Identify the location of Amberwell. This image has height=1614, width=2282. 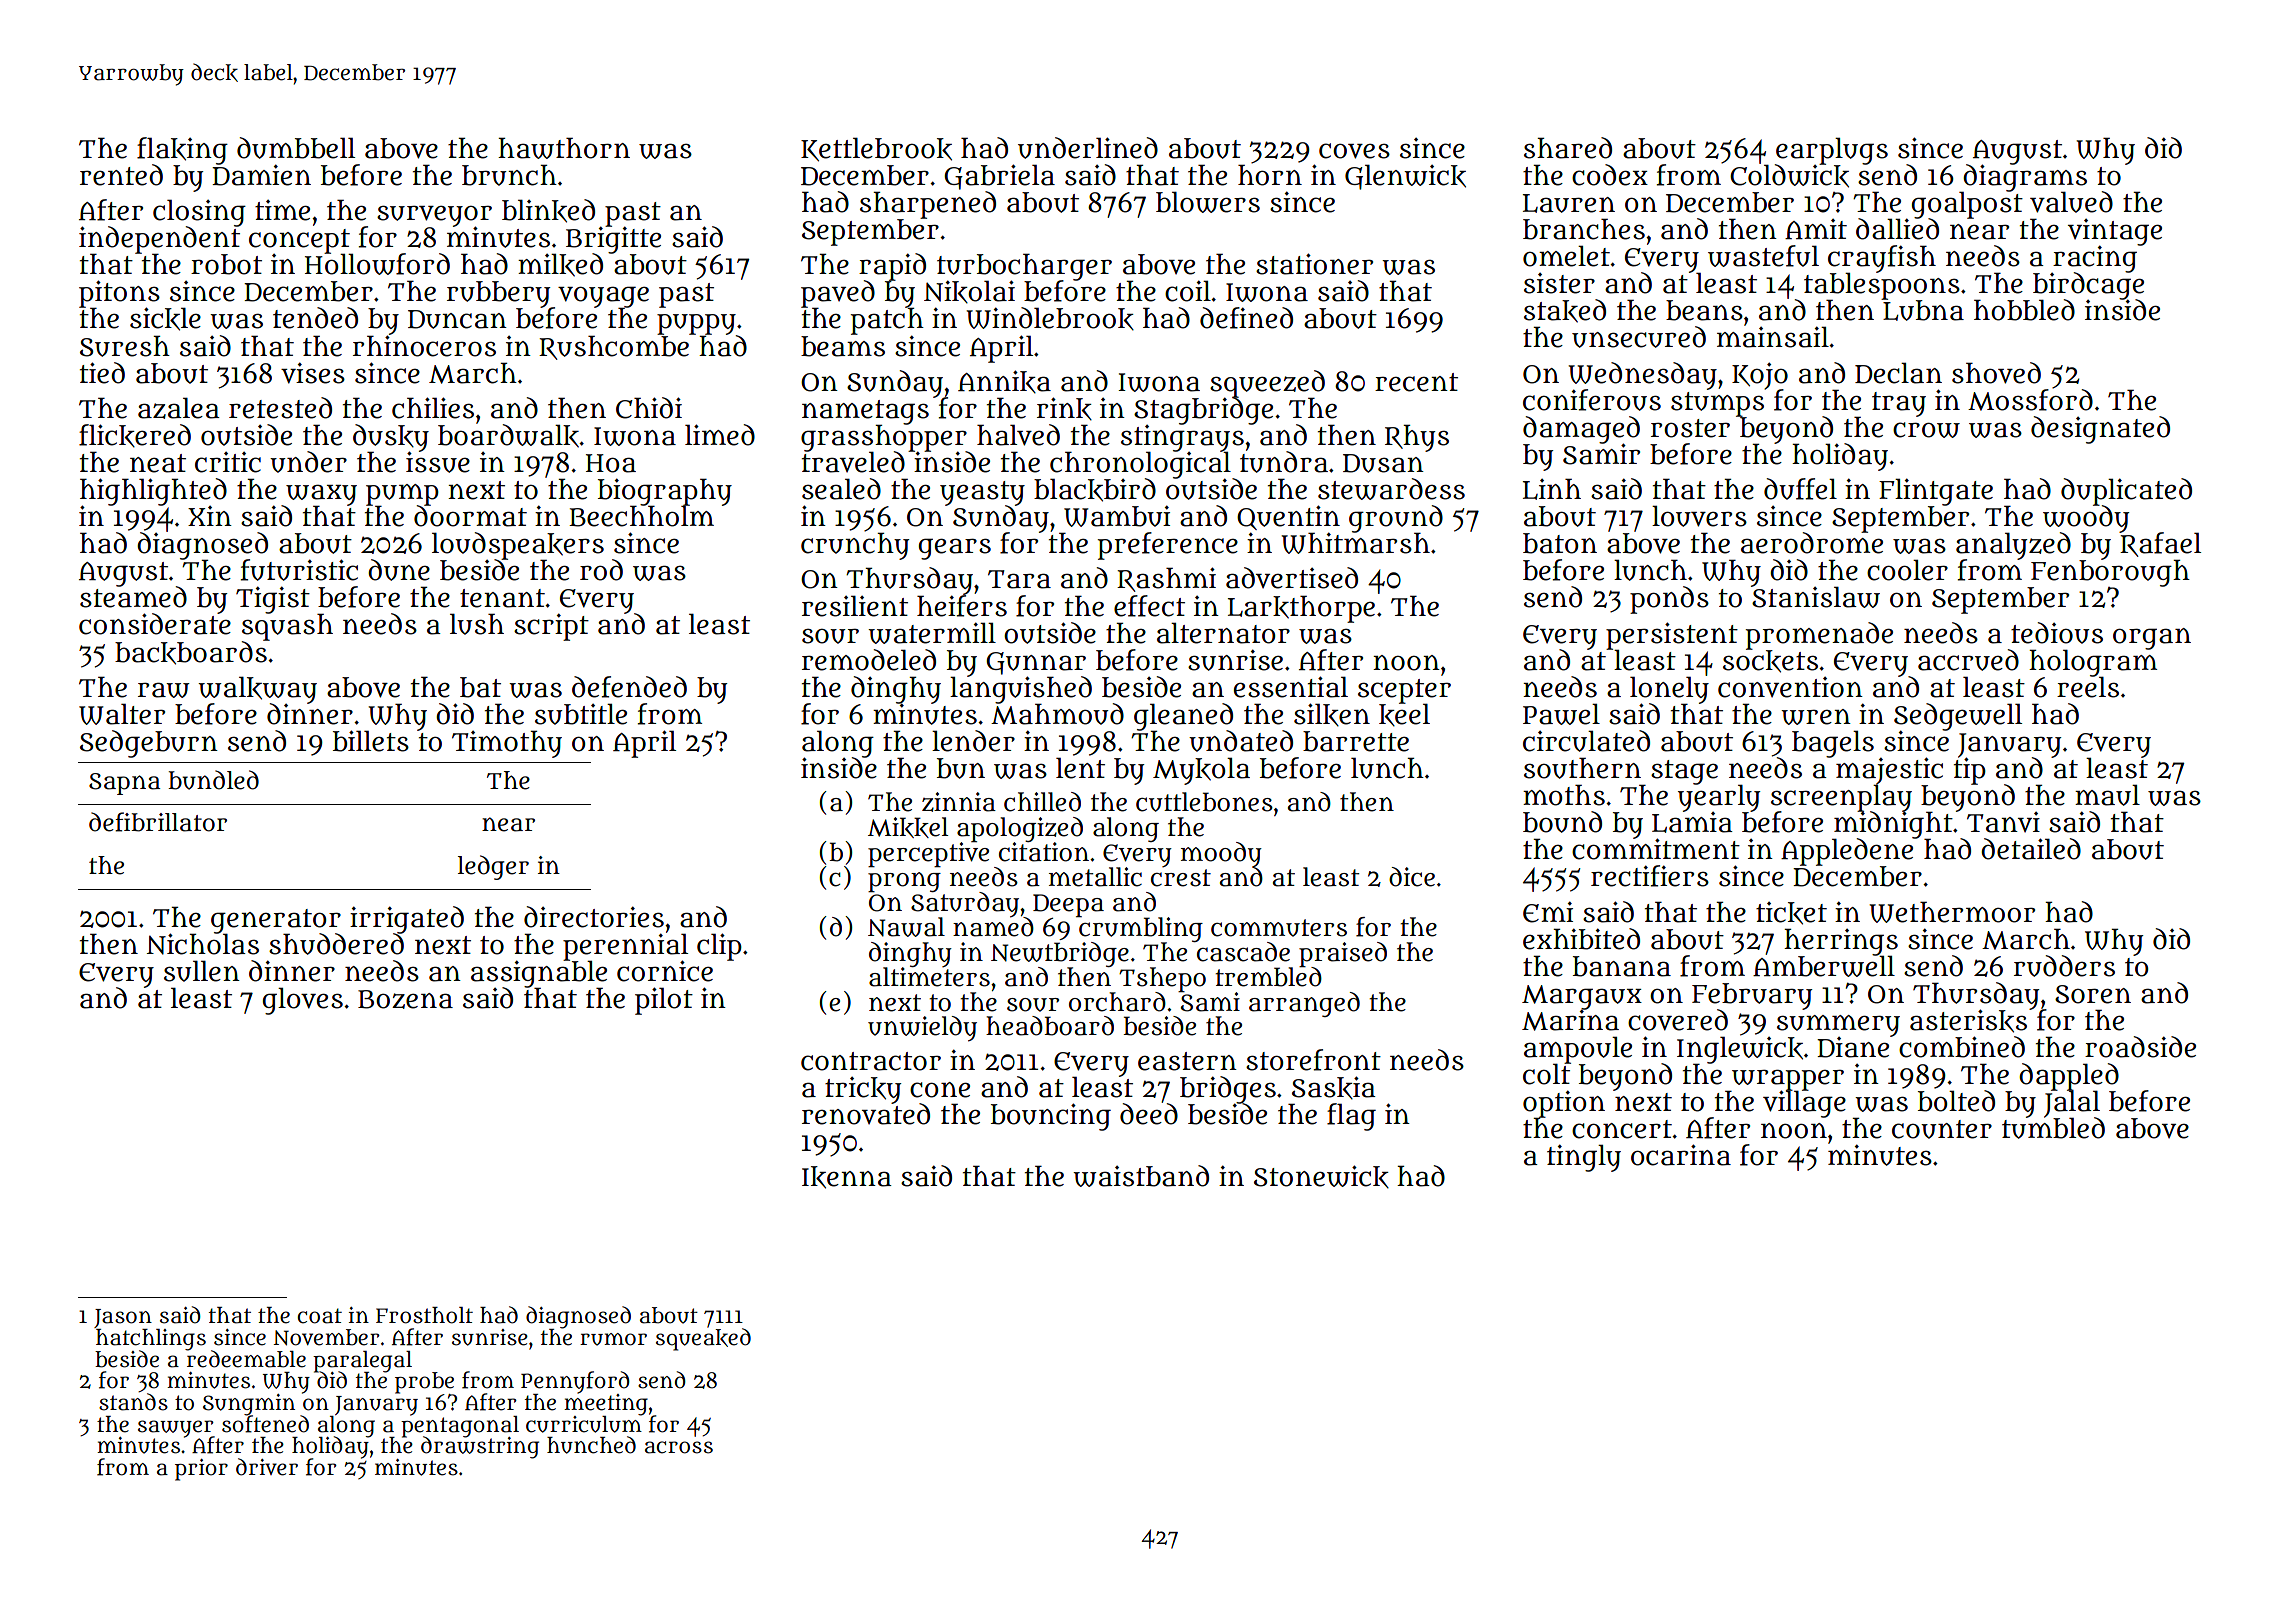
(1824, 966).
